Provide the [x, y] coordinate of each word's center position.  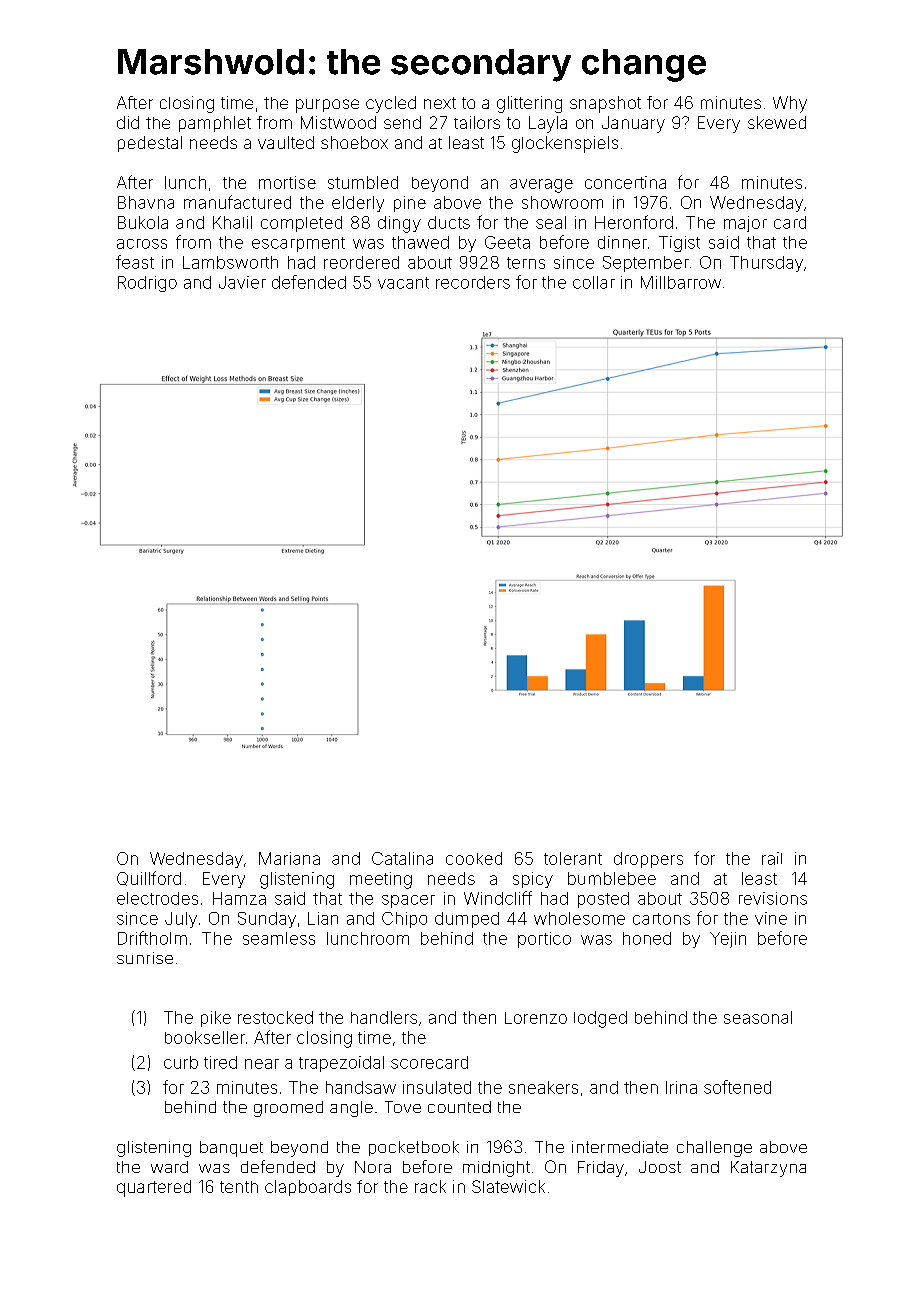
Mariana [289, 858]
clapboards [308, 1188]
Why [790, 104]
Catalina [402, 858]
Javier [242, 282]
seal [551, 222]
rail [772, 858]
